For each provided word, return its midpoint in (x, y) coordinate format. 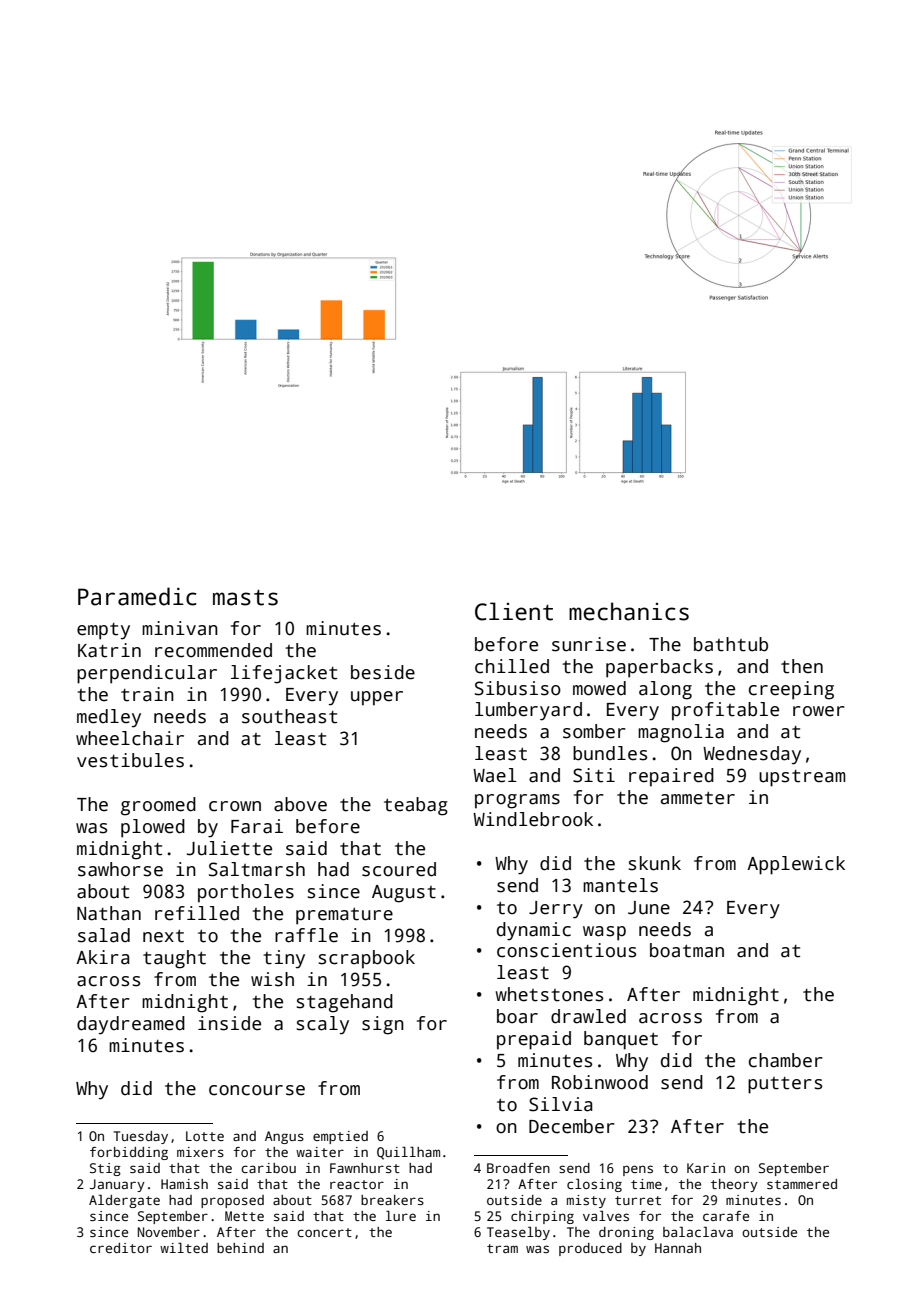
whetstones (549, 994)
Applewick (796, 865)
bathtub (731, 644)
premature (344, 916)
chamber (786, 1060)
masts (245, 598)
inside (229, 1023)
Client (514, 611)
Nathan (109, 913)
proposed (232, 1201)
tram (502, 1248)
